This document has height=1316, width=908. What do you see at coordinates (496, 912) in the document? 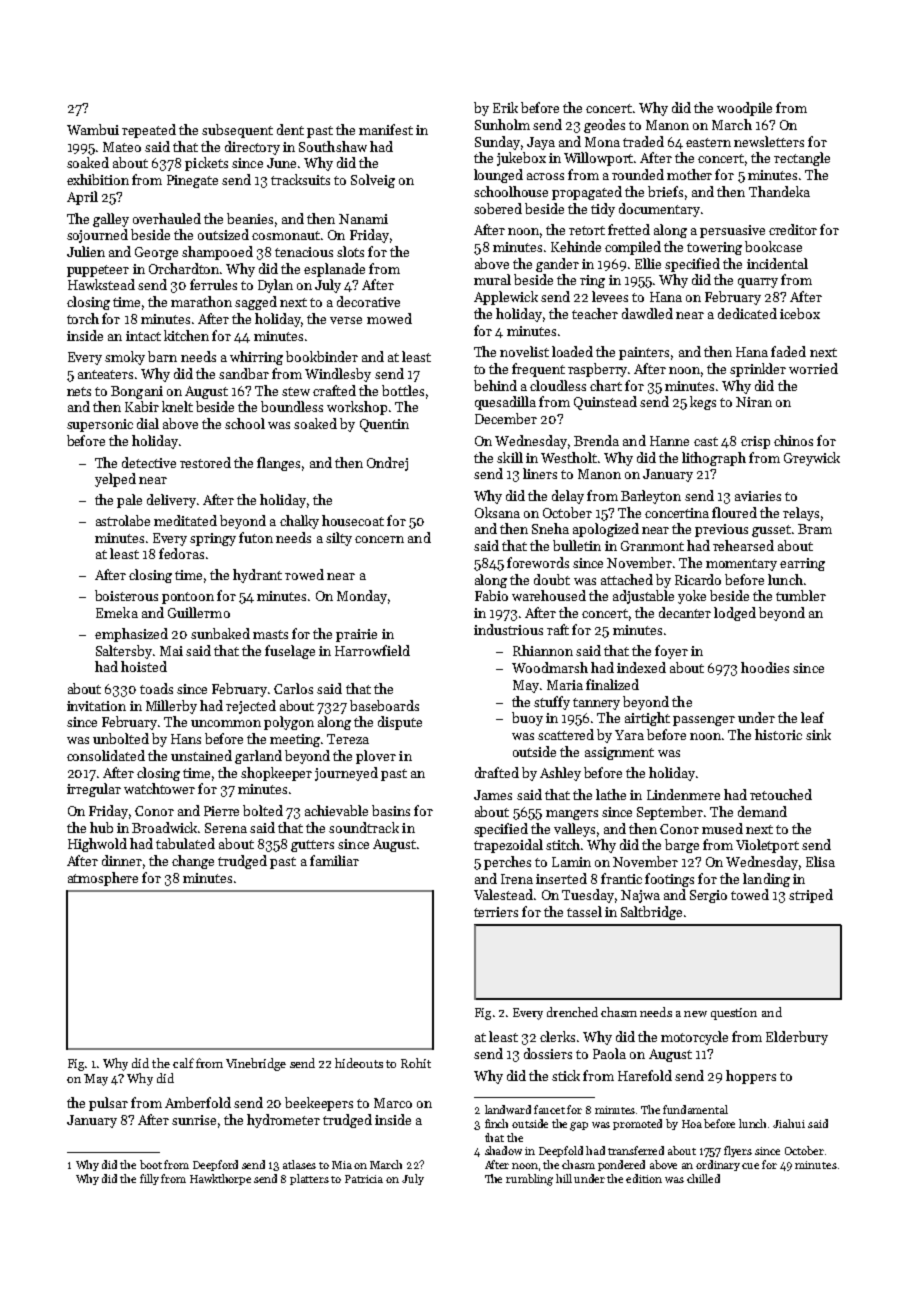
I see `terriers` at bounding box center [496, 912].
